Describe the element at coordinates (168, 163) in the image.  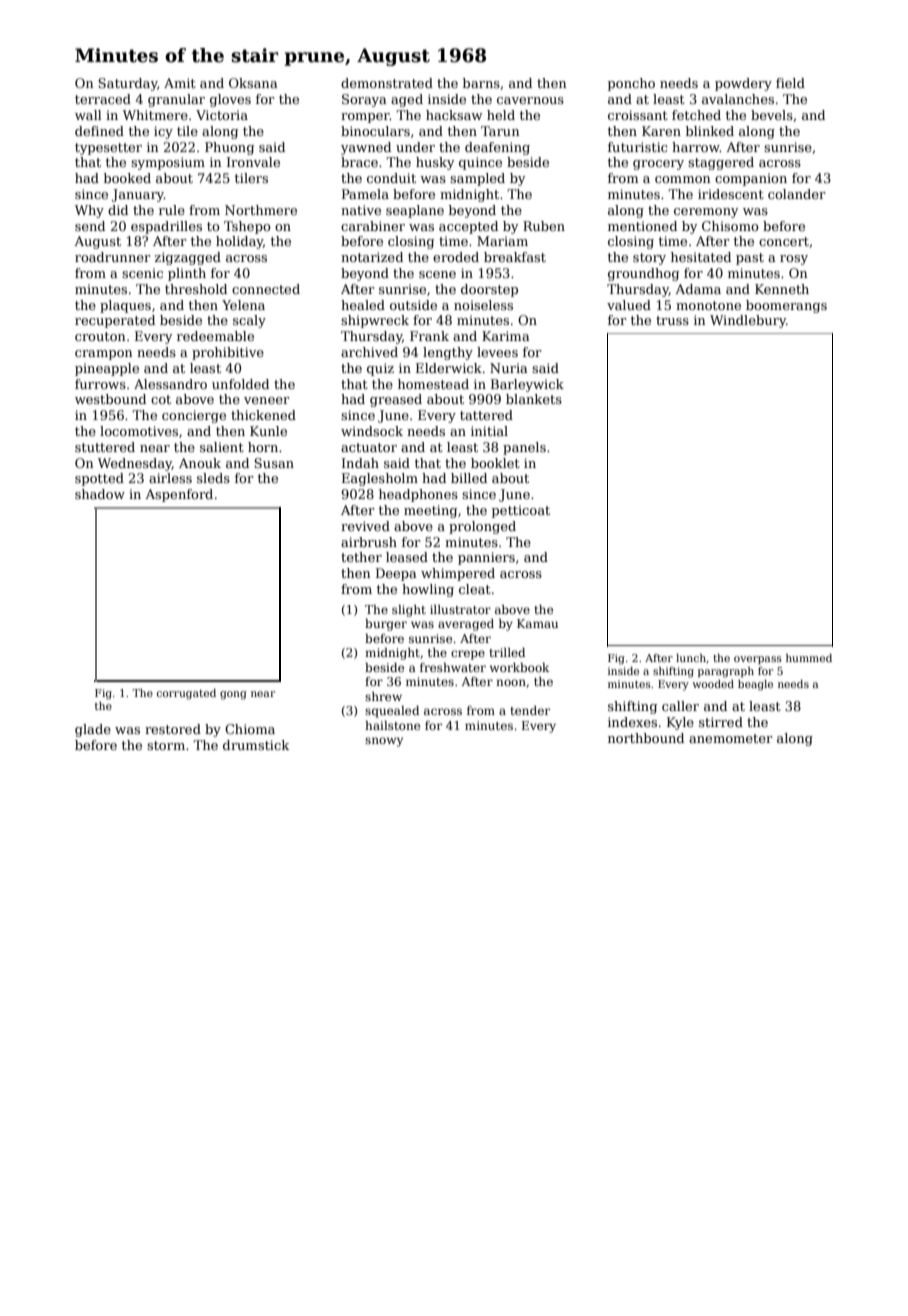
I see `symposium` at that location.
